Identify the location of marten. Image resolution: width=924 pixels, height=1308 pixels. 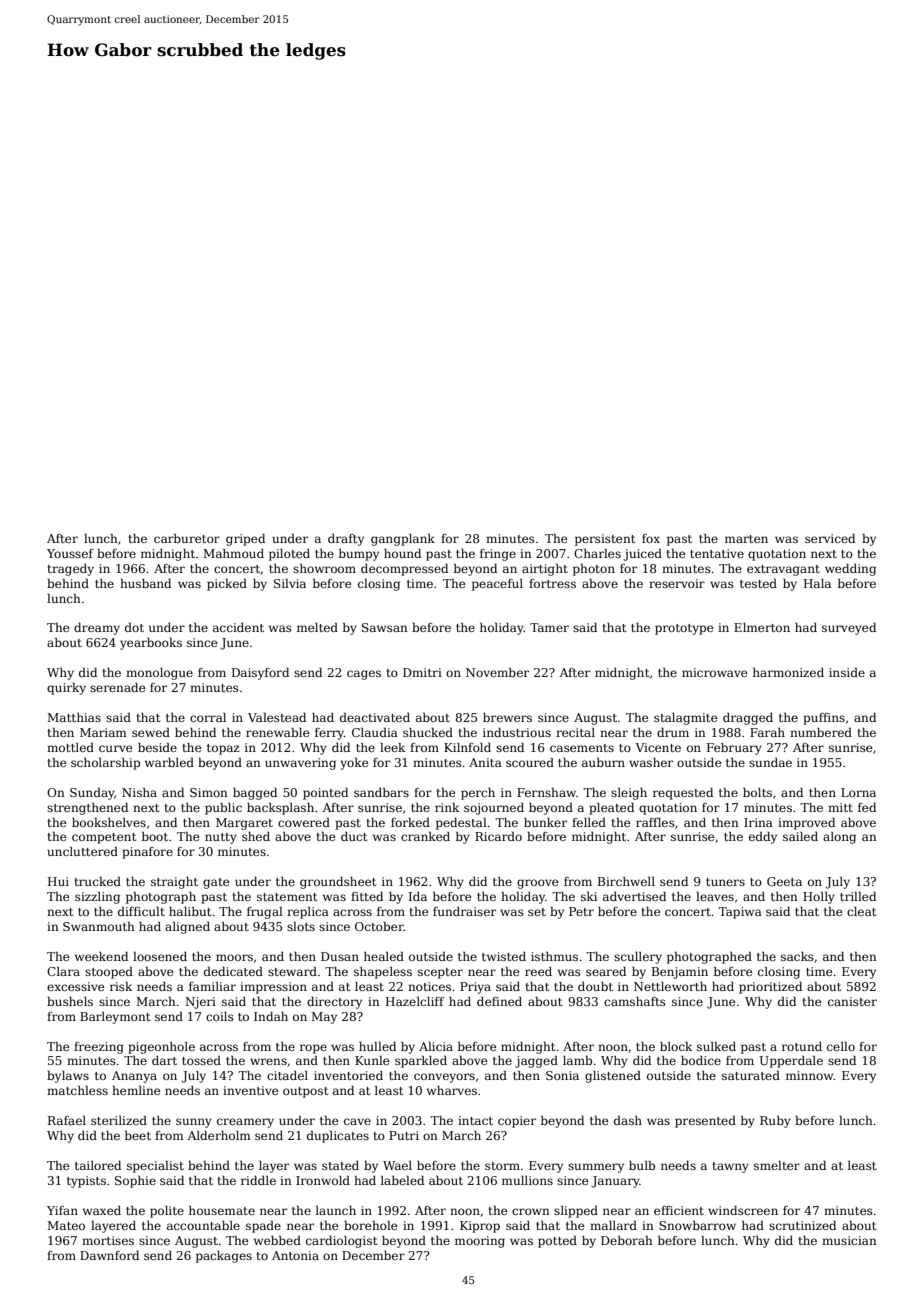
(746, 539).
